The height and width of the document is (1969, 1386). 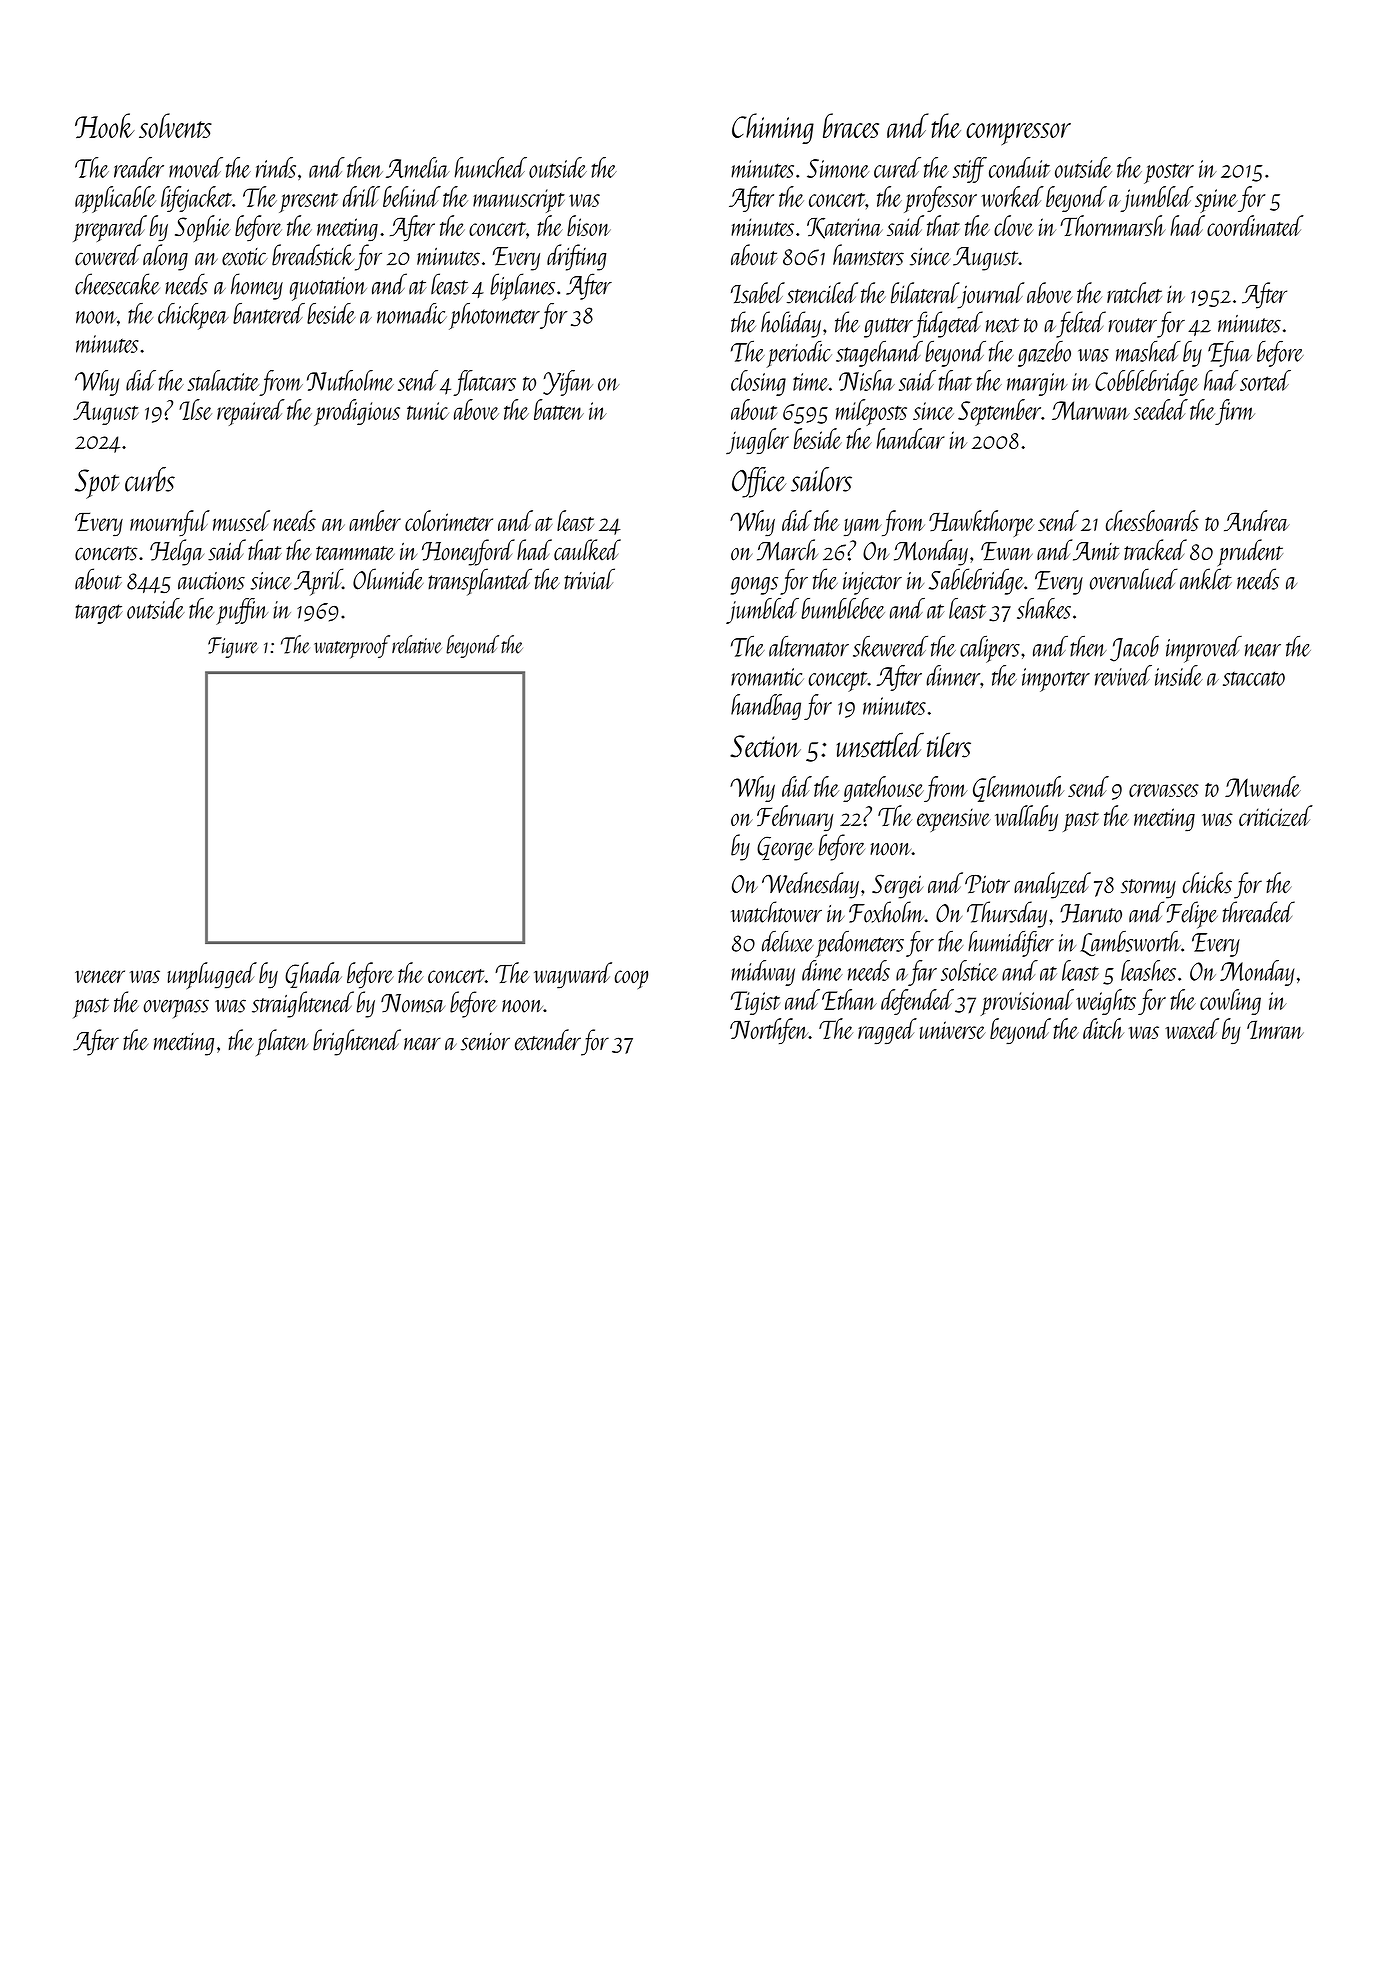 I want to click on Andrea, so click(x=1257, y=521).
